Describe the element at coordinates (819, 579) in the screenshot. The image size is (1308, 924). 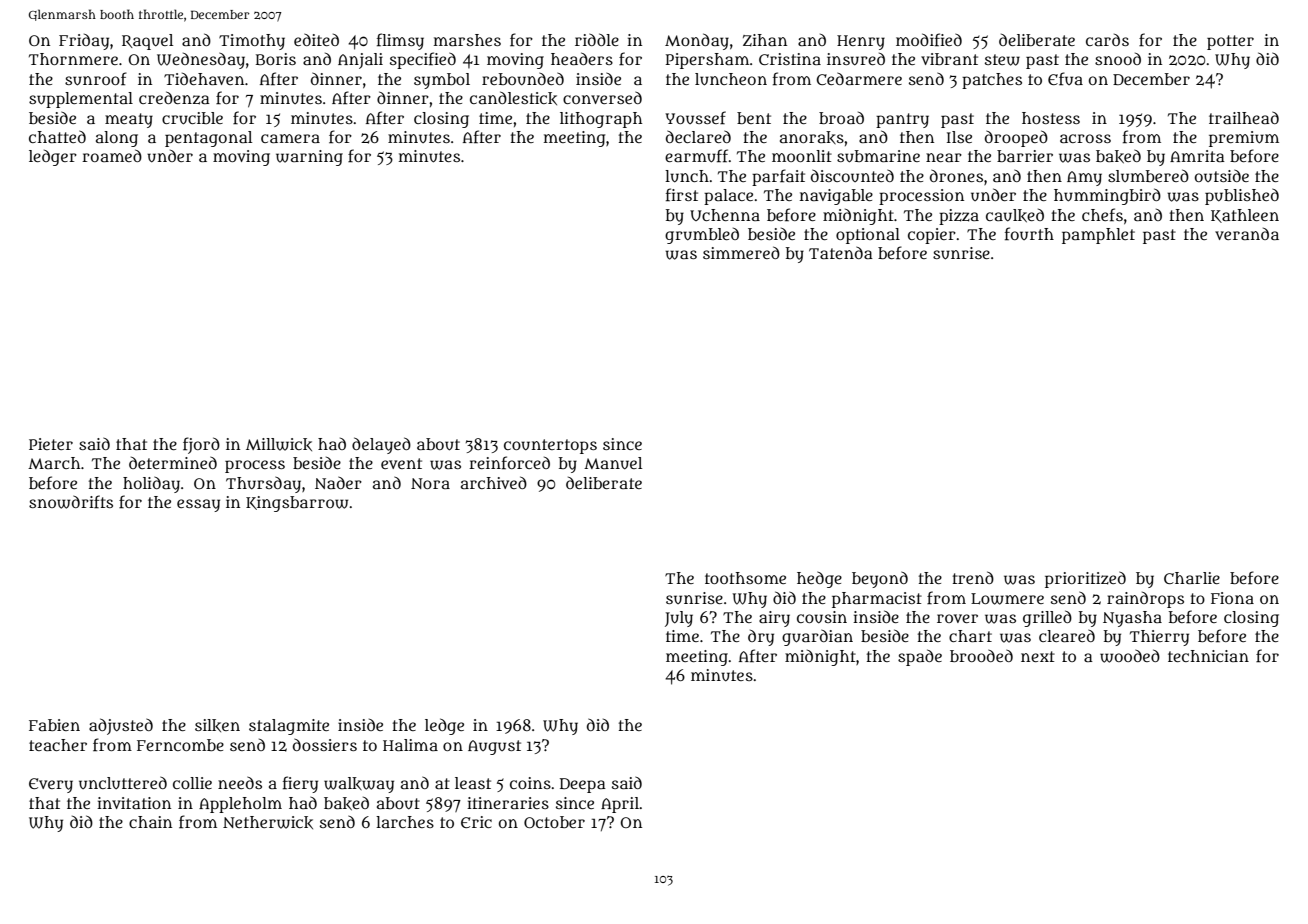
I see `hedge` at that location.
